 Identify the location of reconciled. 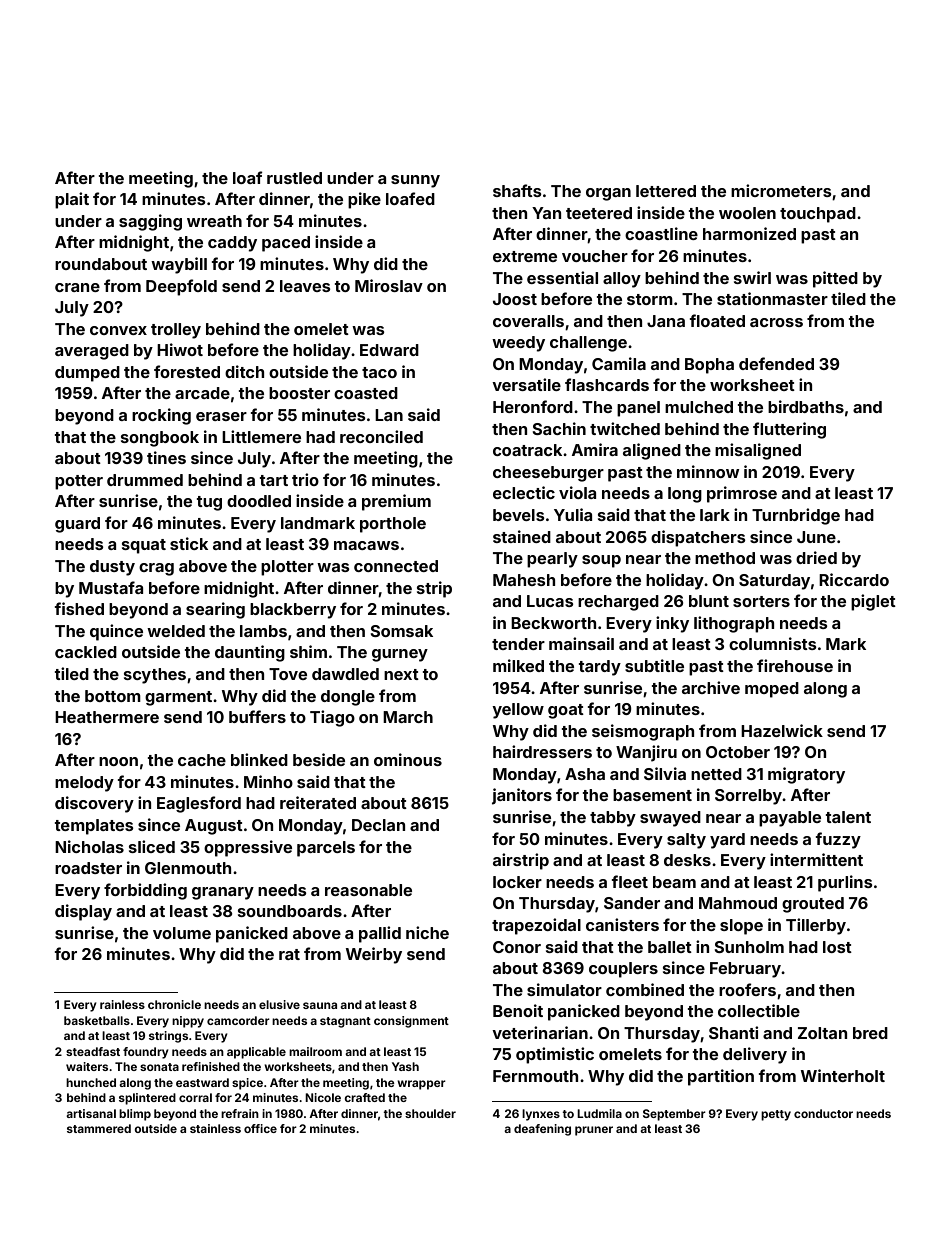
(381, 436).
